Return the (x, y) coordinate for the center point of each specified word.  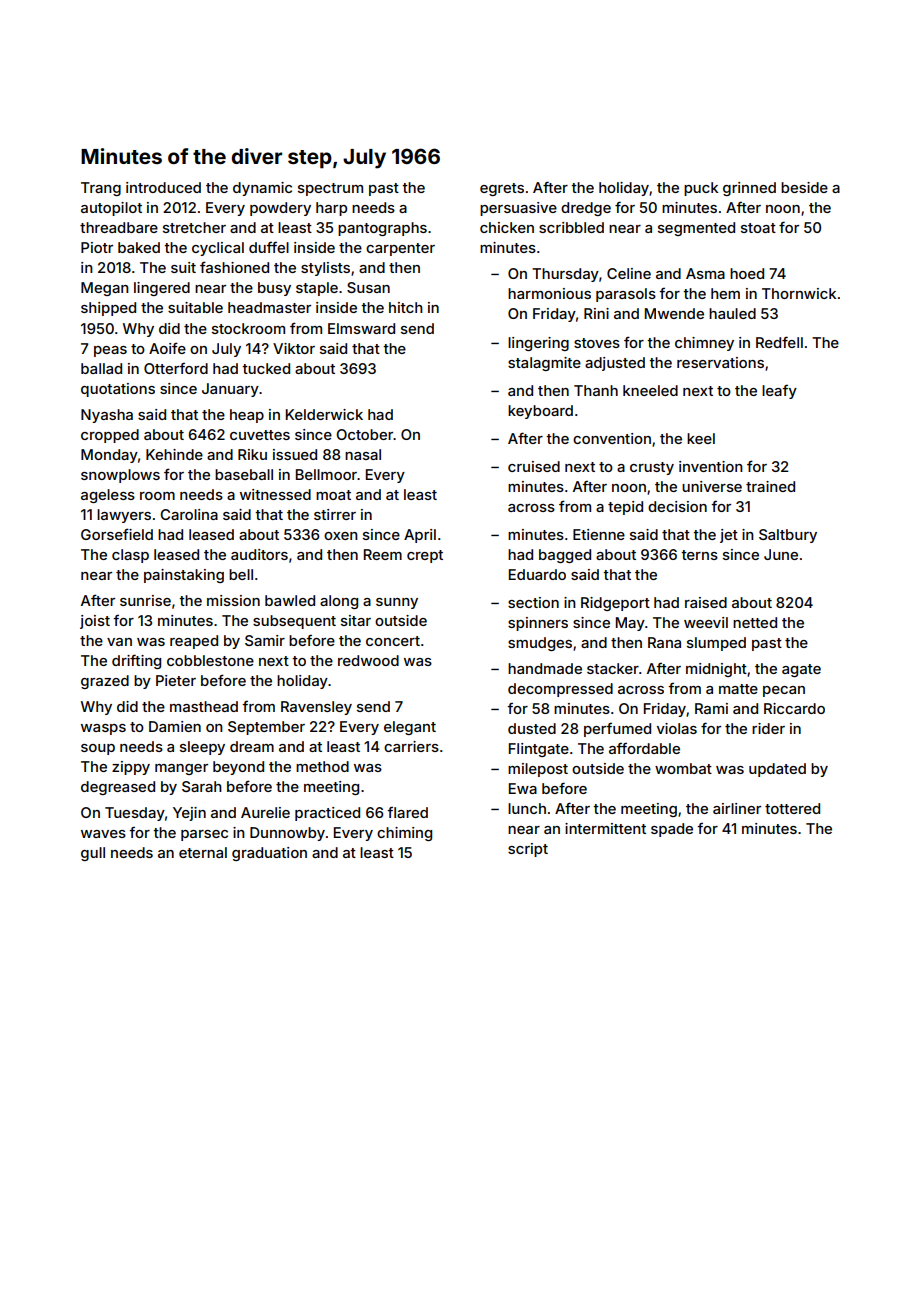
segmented (696, 229)
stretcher (194, 227)
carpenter (400, 249)
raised (706, 602)
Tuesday (135, 814)
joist (95, 622)
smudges (540, 644)
